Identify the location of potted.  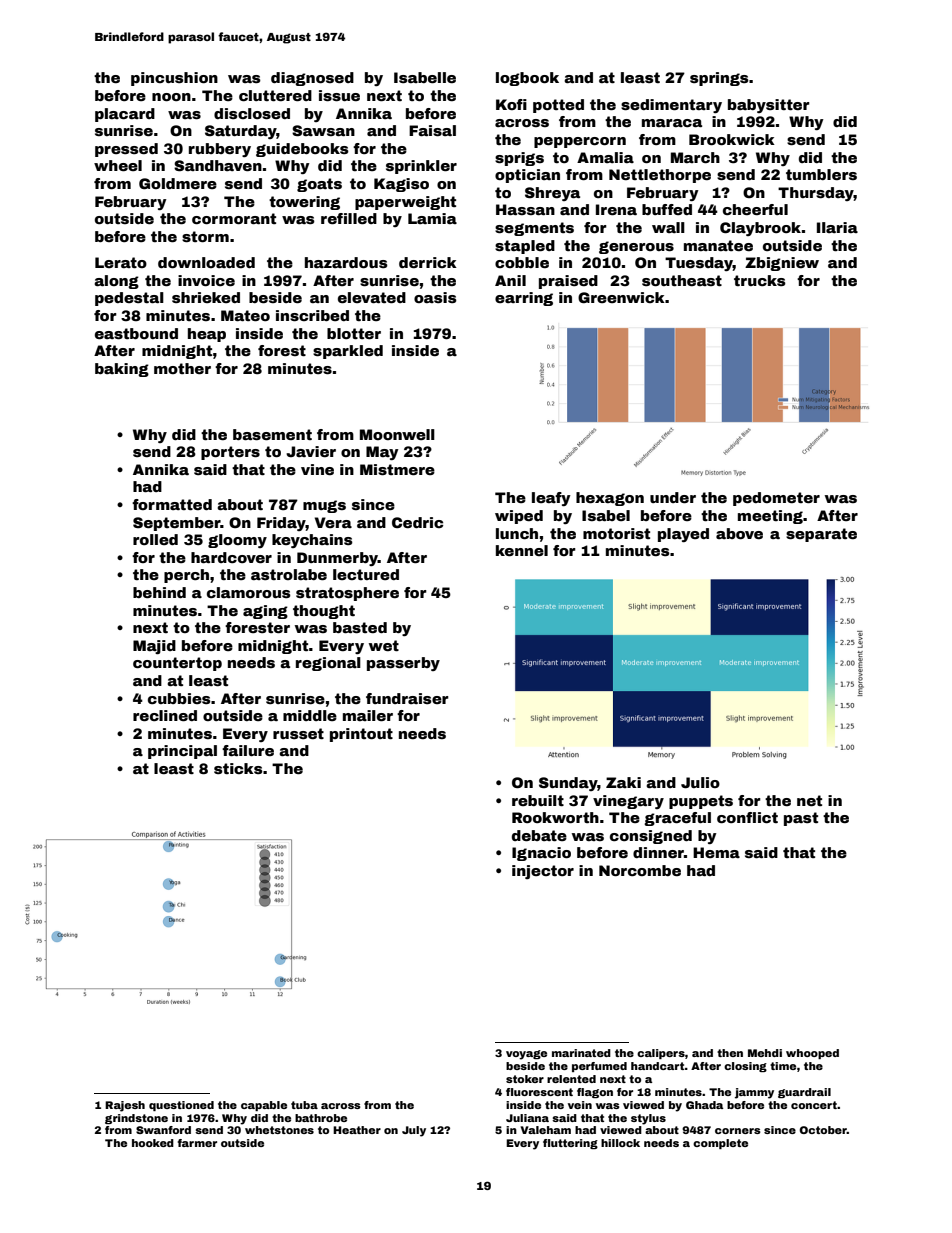
(558, 106).
